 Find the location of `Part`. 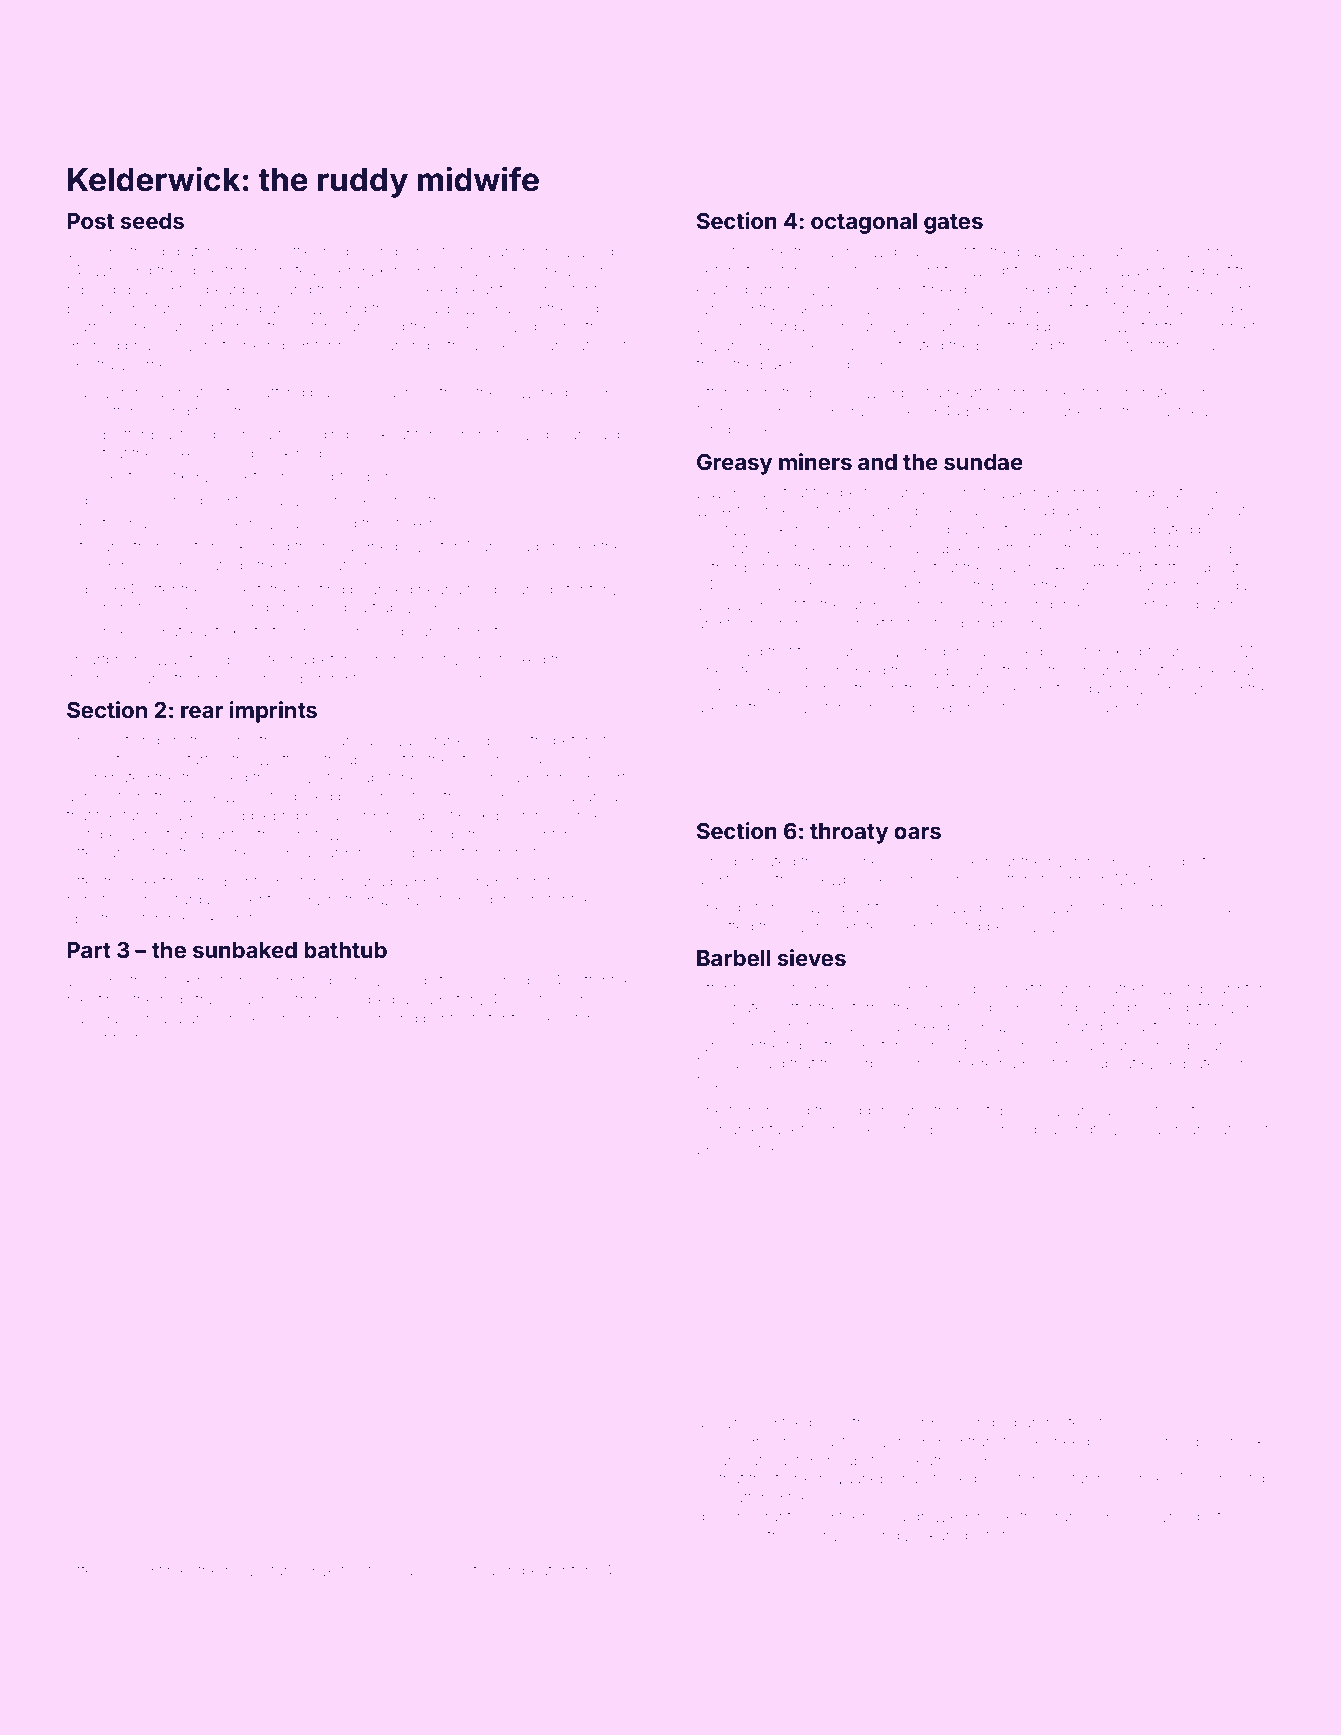

Part is located at coordinates (89, 950).
